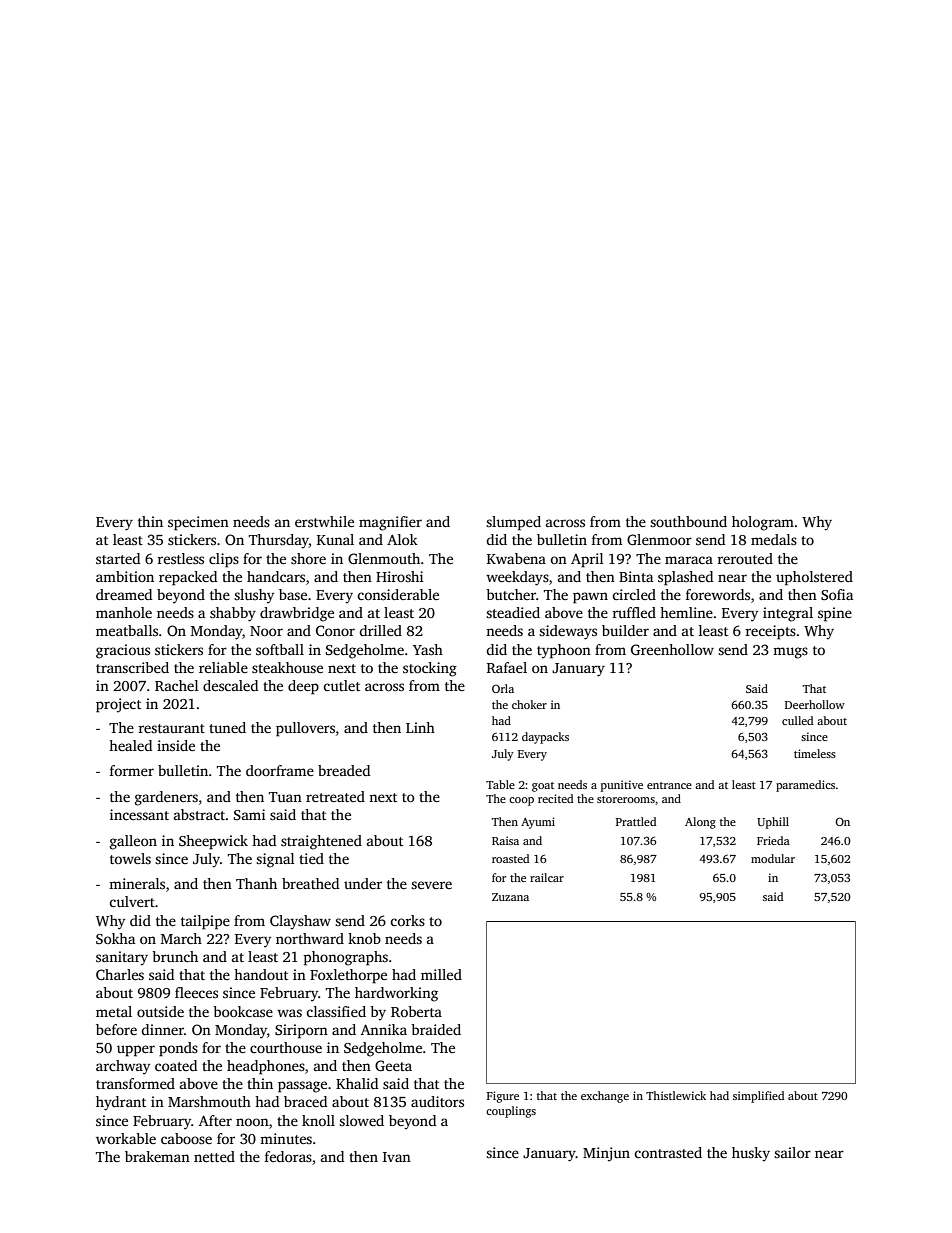  I want to click on specimen, so click(198, 523).
